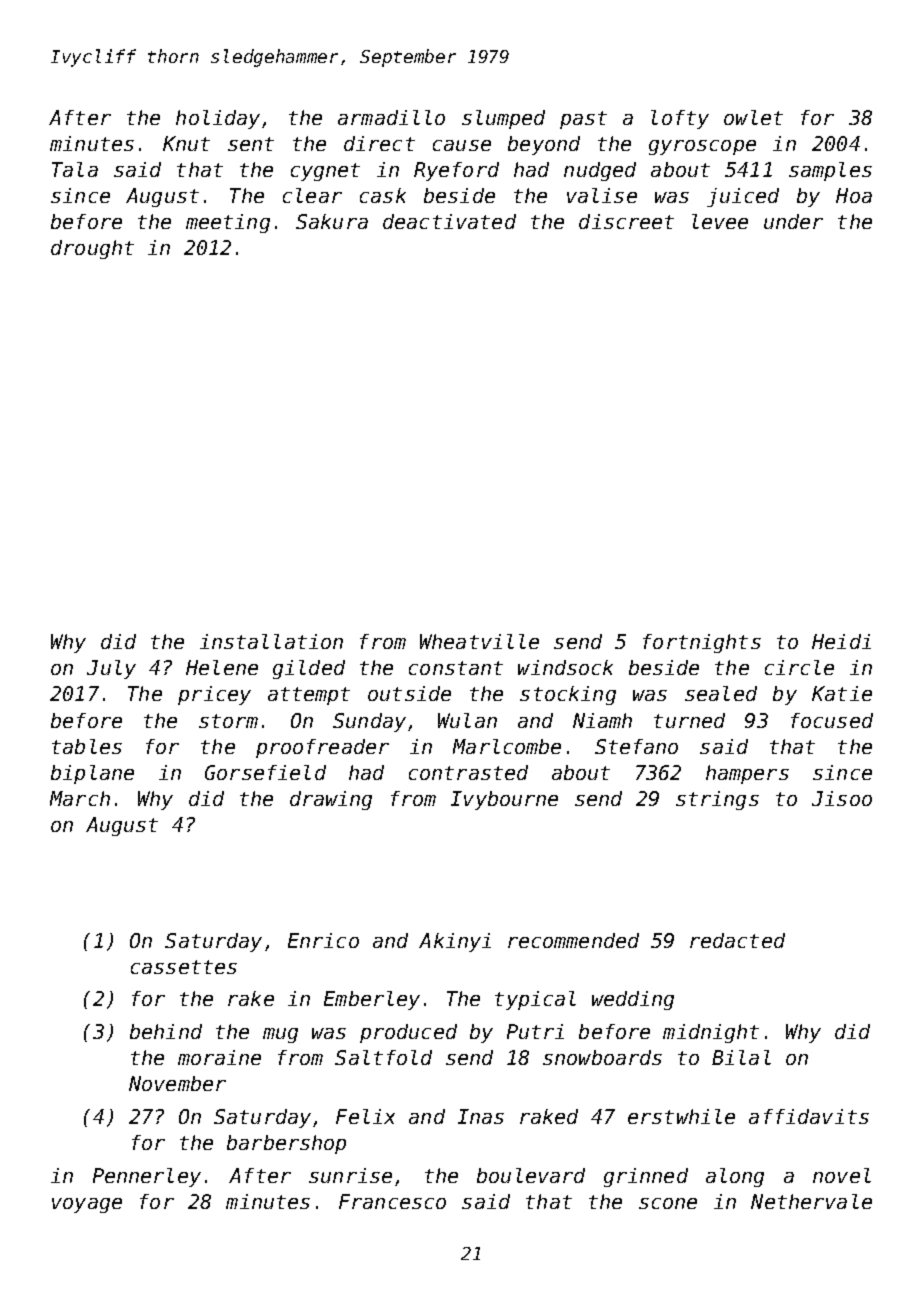 The image size is (924, 1308). Describe the element at coordinates (280, 1035) in the screenshot. I see `mug` at that location.
